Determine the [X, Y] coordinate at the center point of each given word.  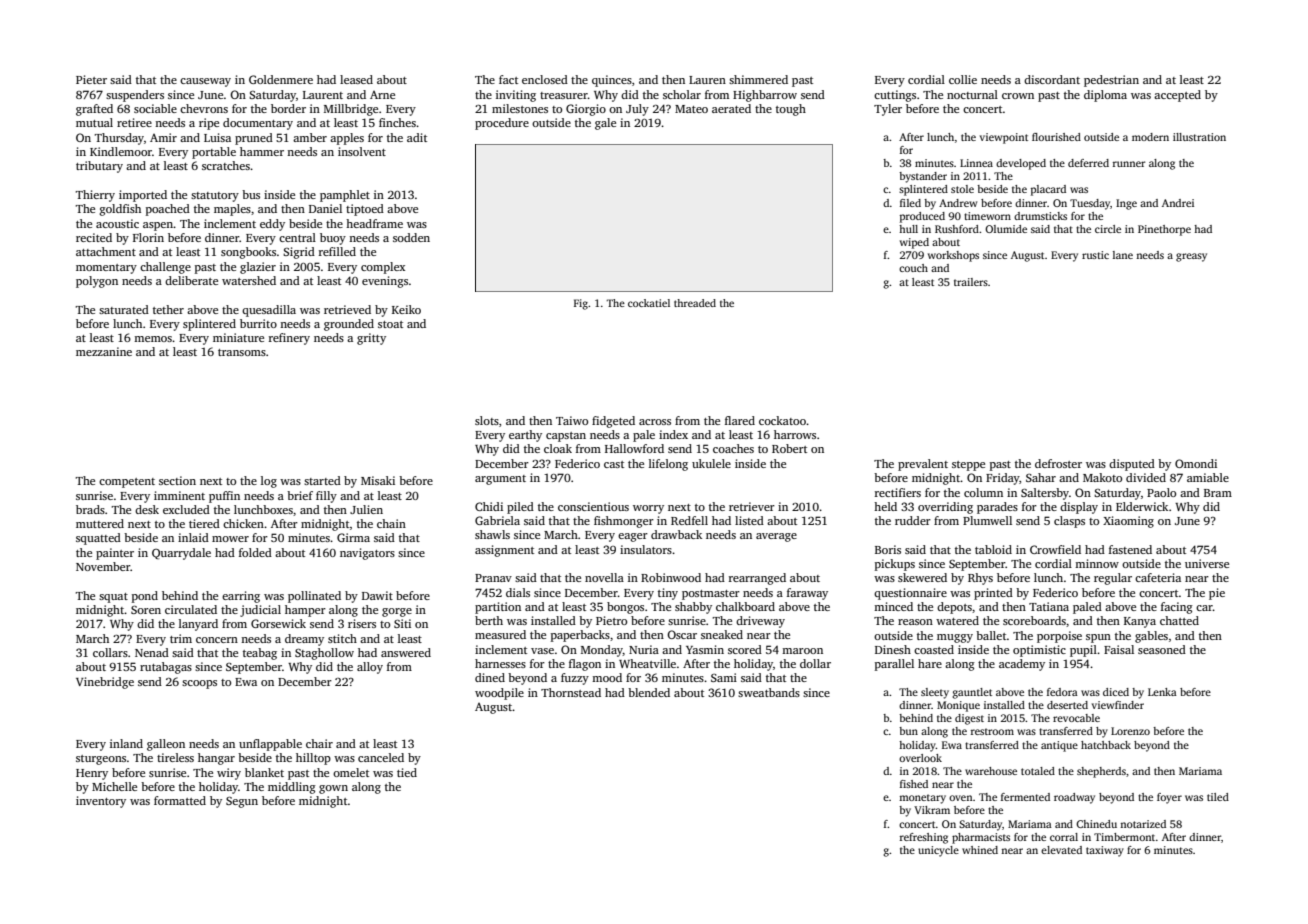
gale [605, 124]
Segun [242, 802]
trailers [971, 282]
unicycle [938, 851]
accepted [1177, 96]
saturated [124, 309]
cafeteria [1158, 577]
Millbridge [351, 110]
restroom [992, 731]
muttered [100, 523]
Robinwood [671, 577]
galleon [166, 745]
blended [649, 692]
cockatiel [649, 303]
